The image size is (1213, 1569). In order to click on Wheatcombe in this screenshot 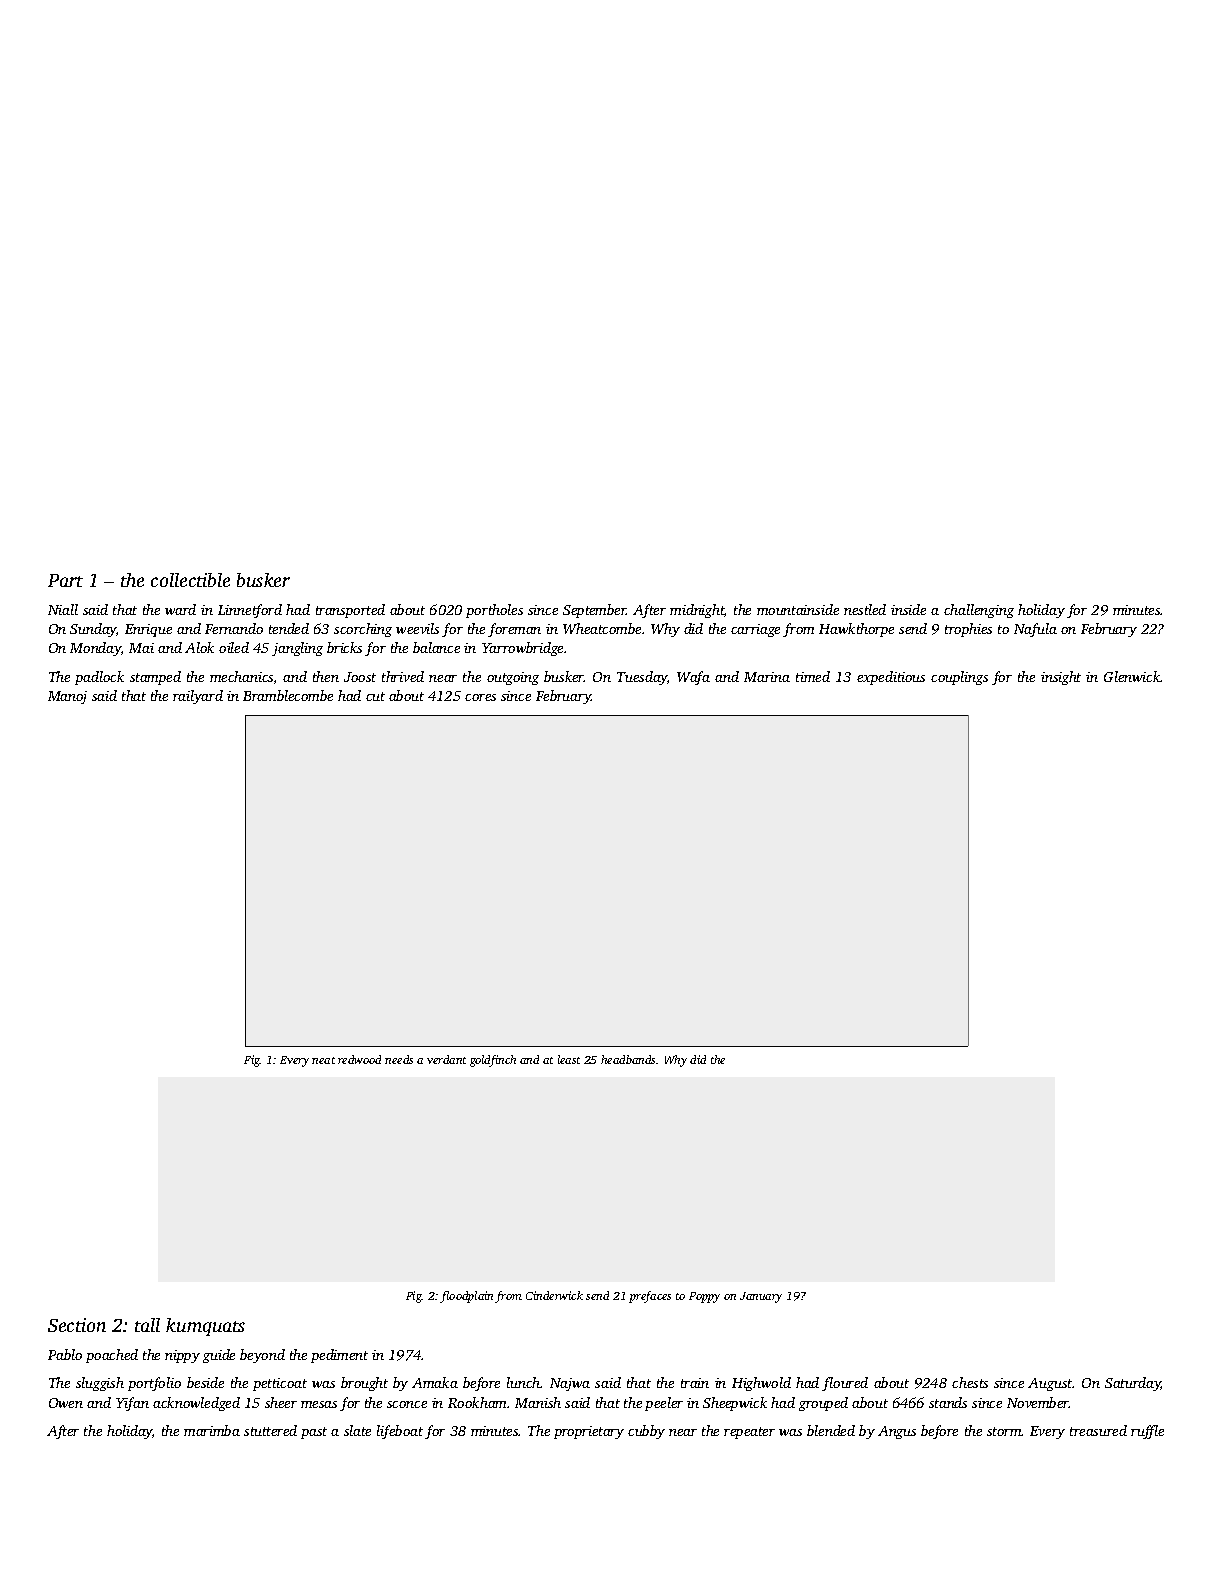, I will do `click(602, 628)`.
